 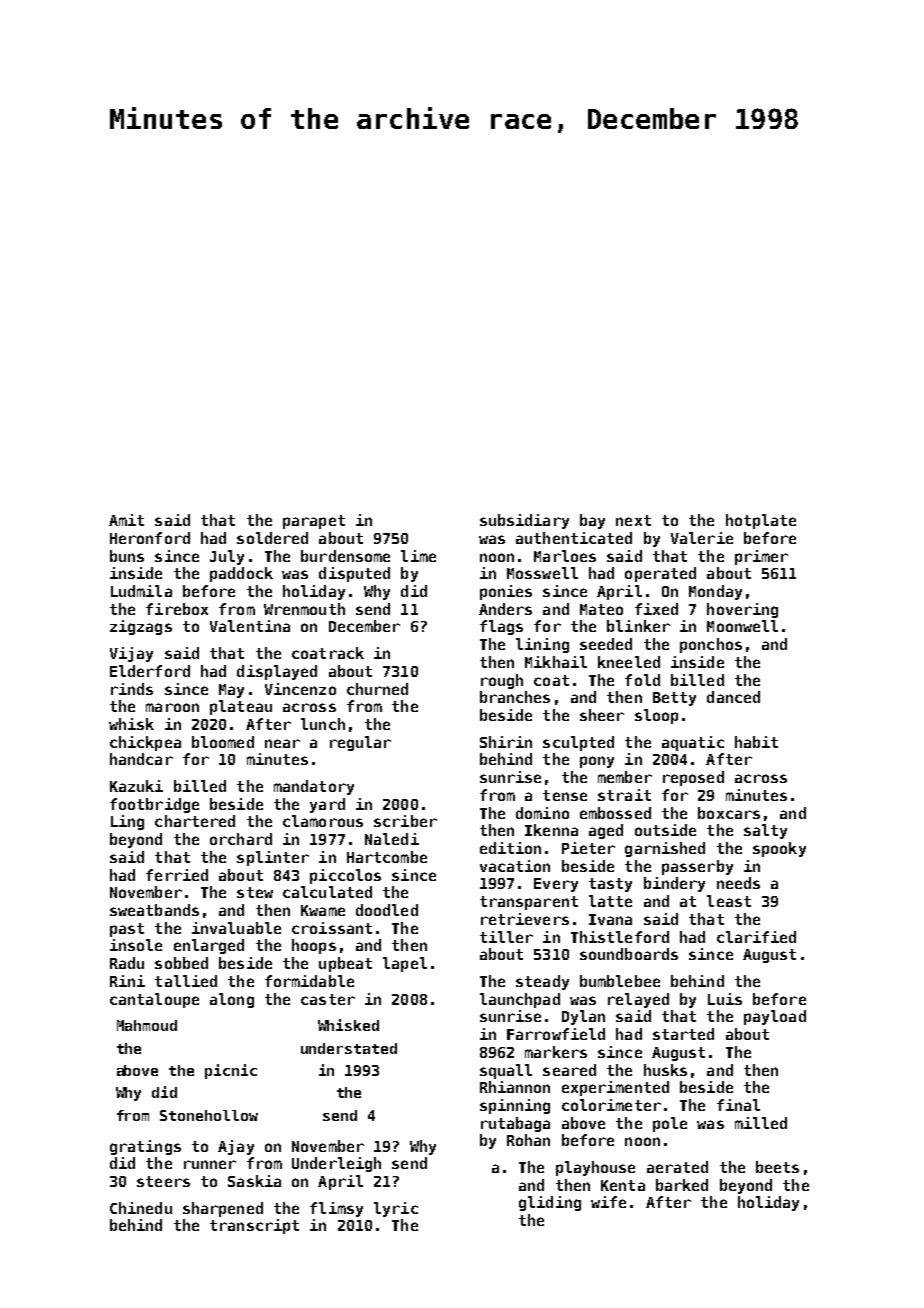 What do you see at coordinates (779, 849) in the page?
I see `spooky` at bounding box center [779, 849].
